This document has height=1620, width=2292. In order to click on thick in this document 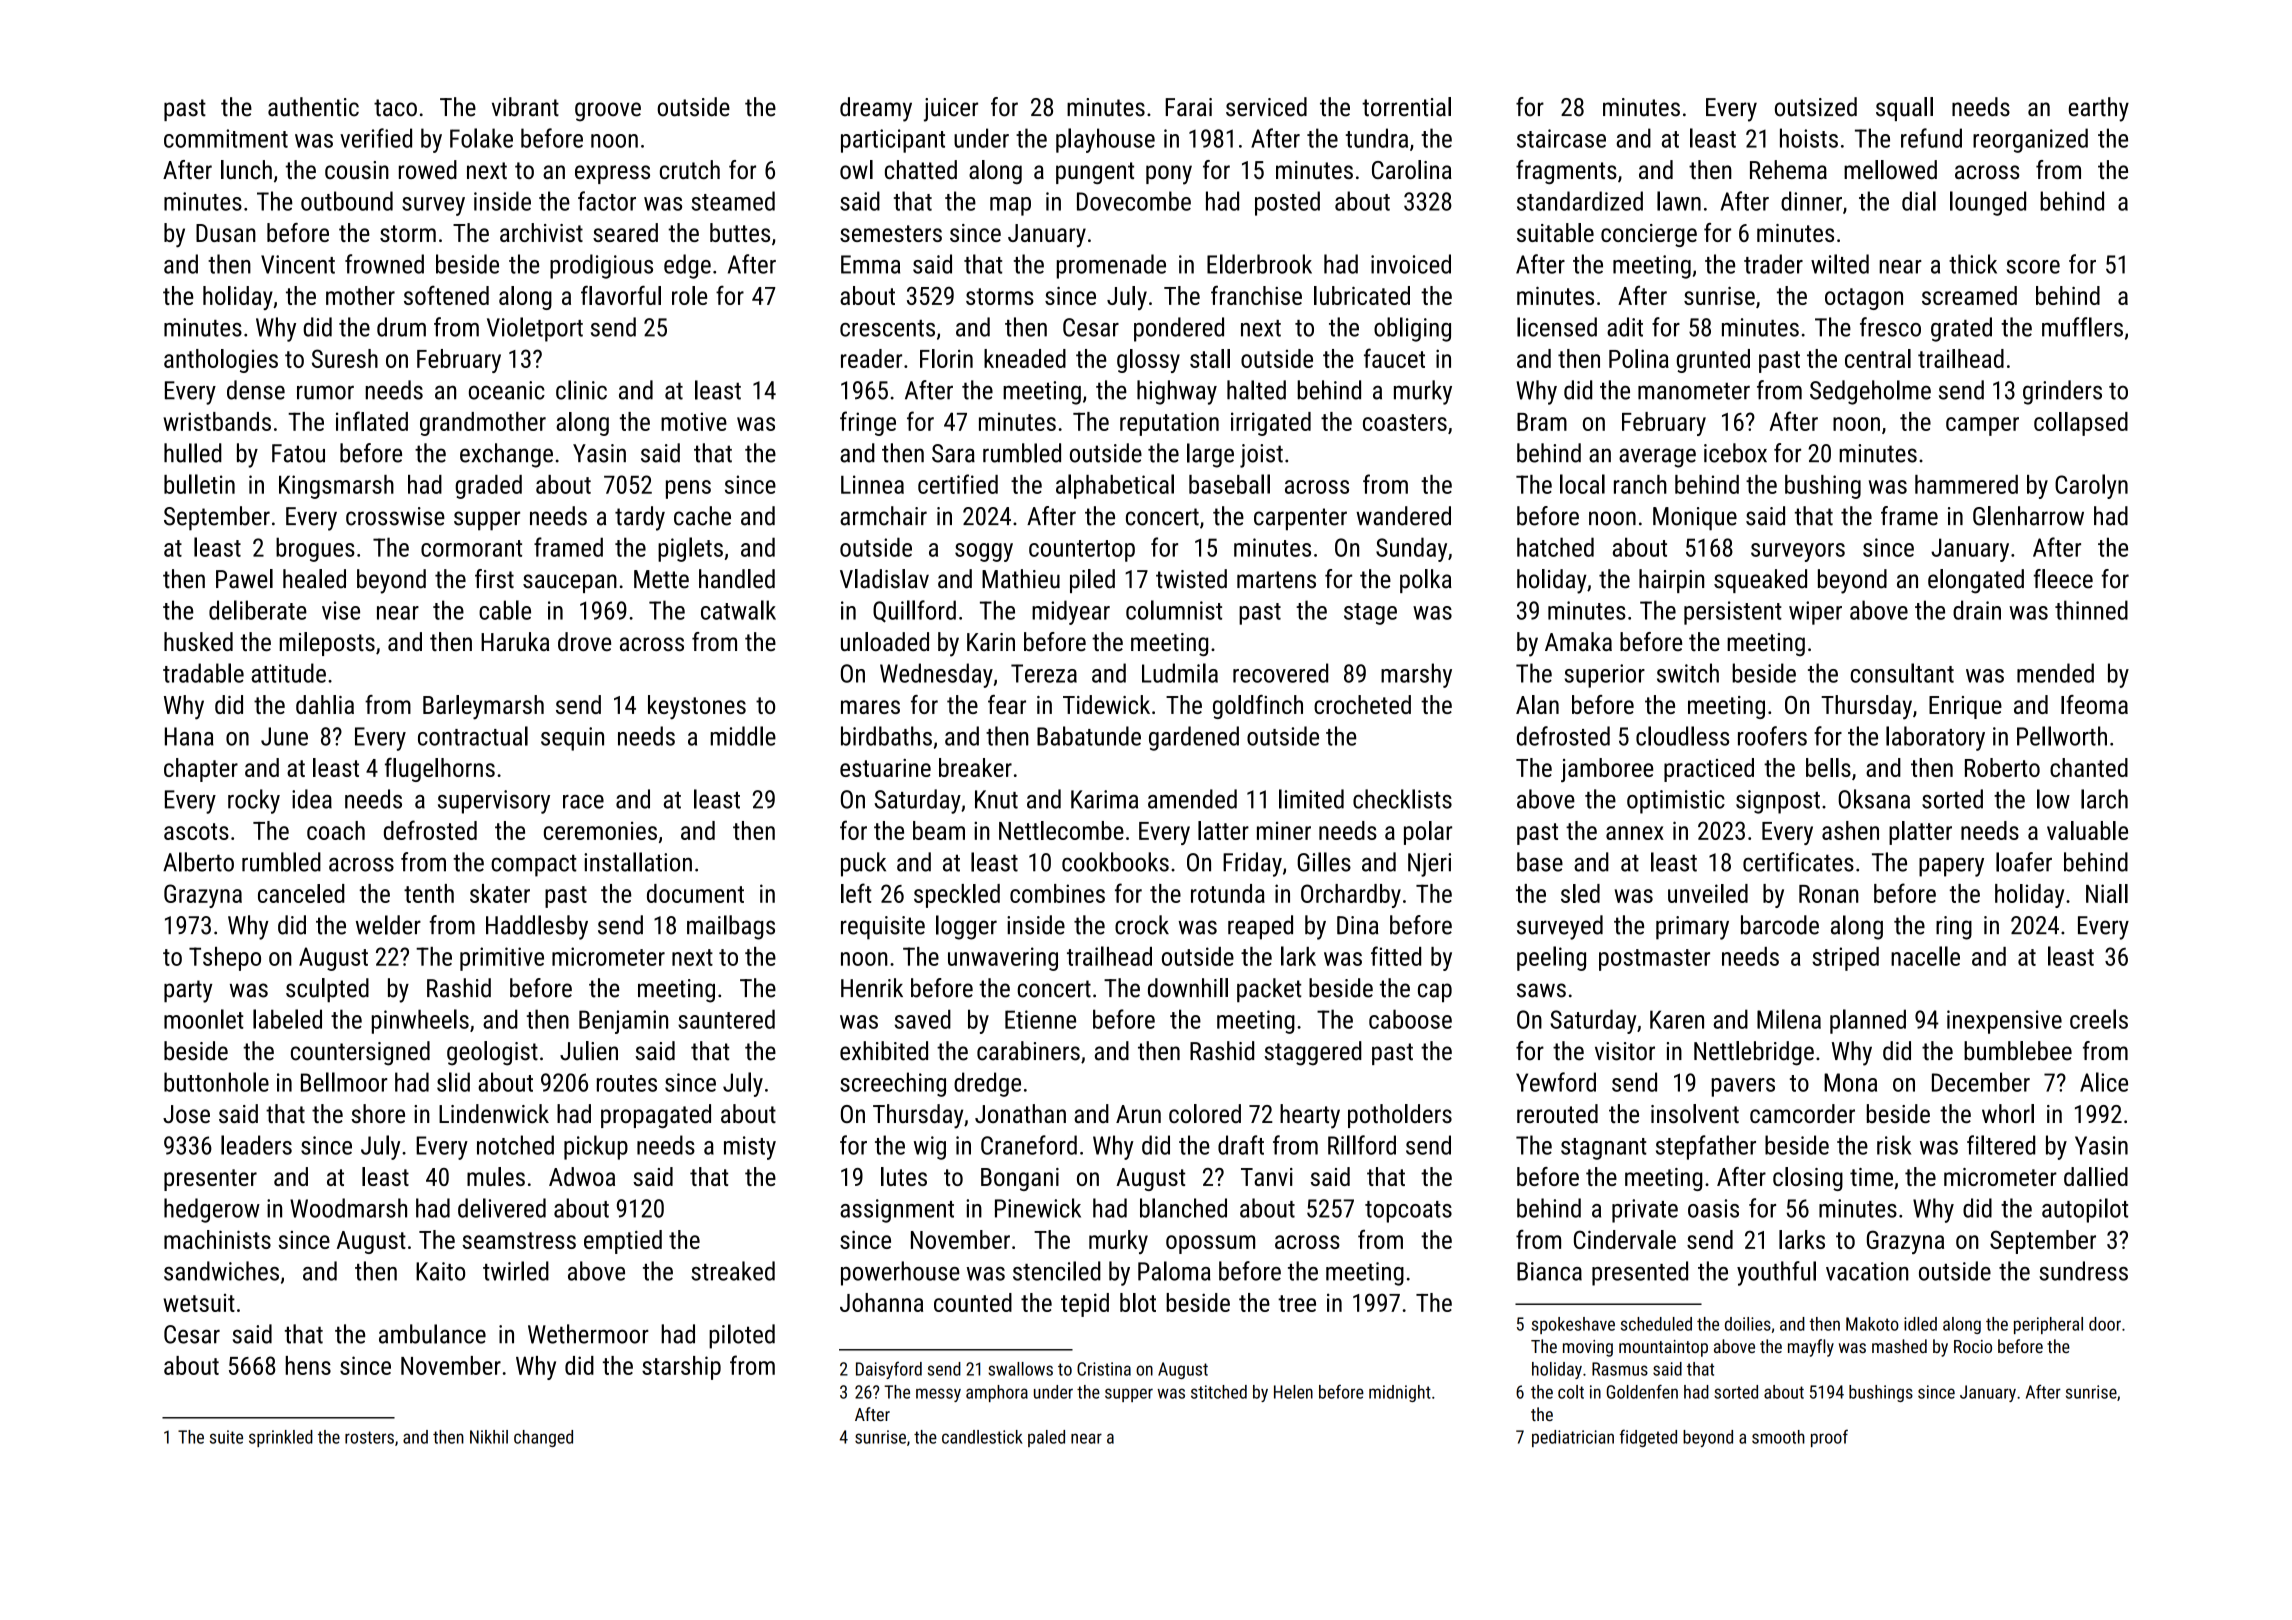, I will do `click(1973, 264)`.
